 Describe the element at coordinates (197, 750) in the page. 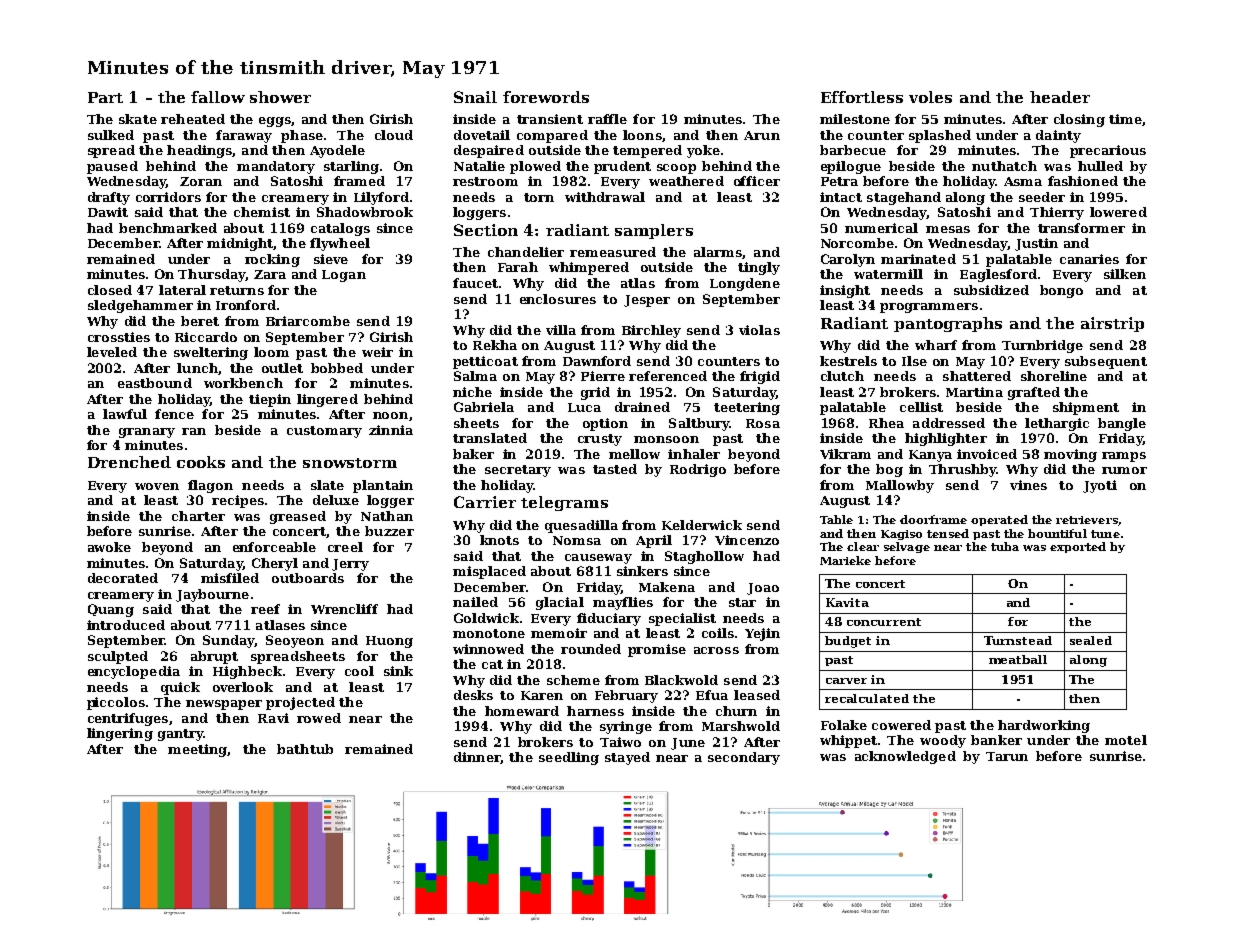

I see `meeting` at that location.
